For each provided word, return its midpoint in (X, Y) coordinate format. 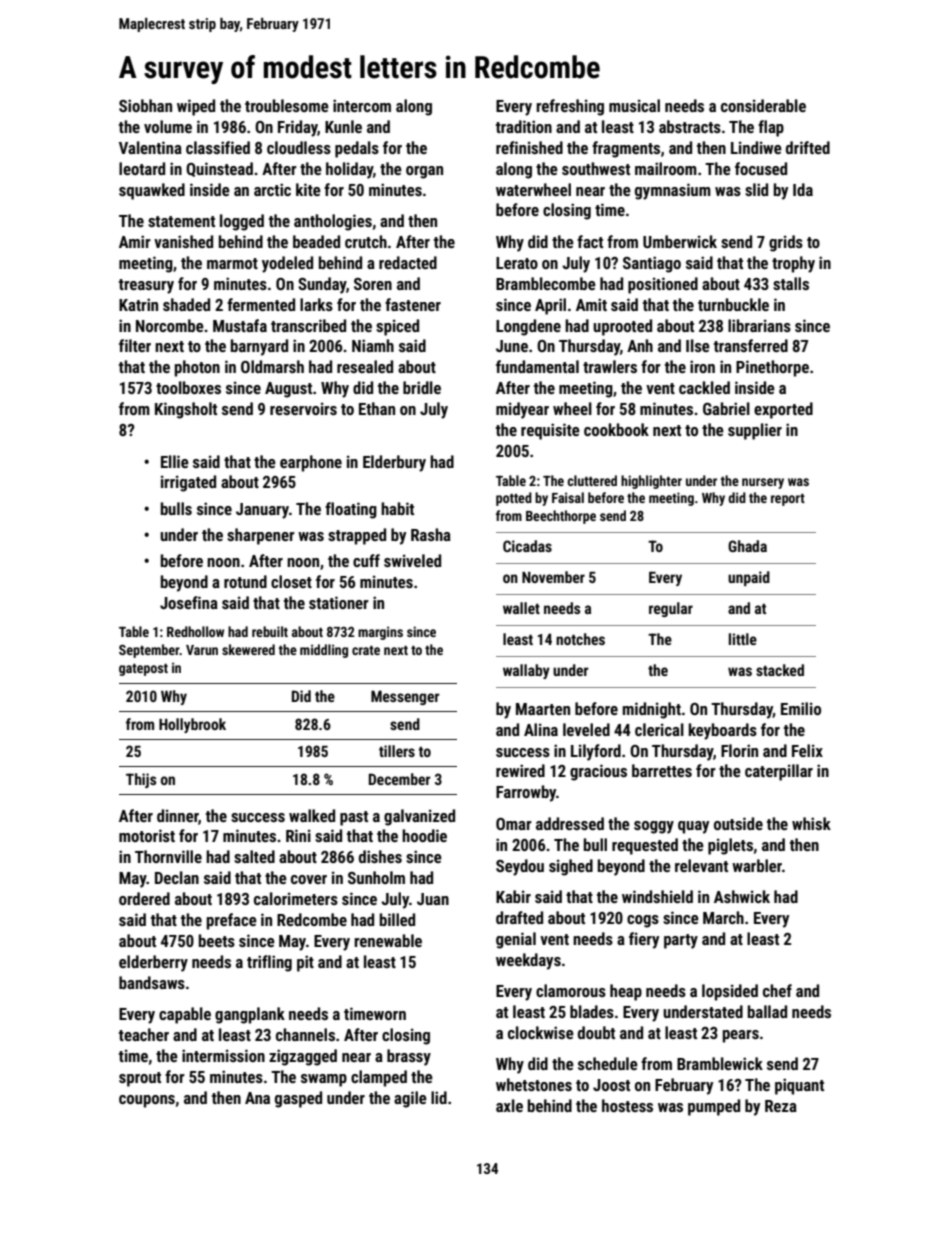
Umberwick (680, 241)
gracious (598, 772)
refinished (529, 147)
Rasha (431, 534)
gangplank (250, 1015)
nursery (763, 483)
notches (580, 639)
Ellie (175, 461)
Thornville (168, 856)
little (743, 639)
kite (308, 189)
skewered (248, 649)
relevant (701, 865)
